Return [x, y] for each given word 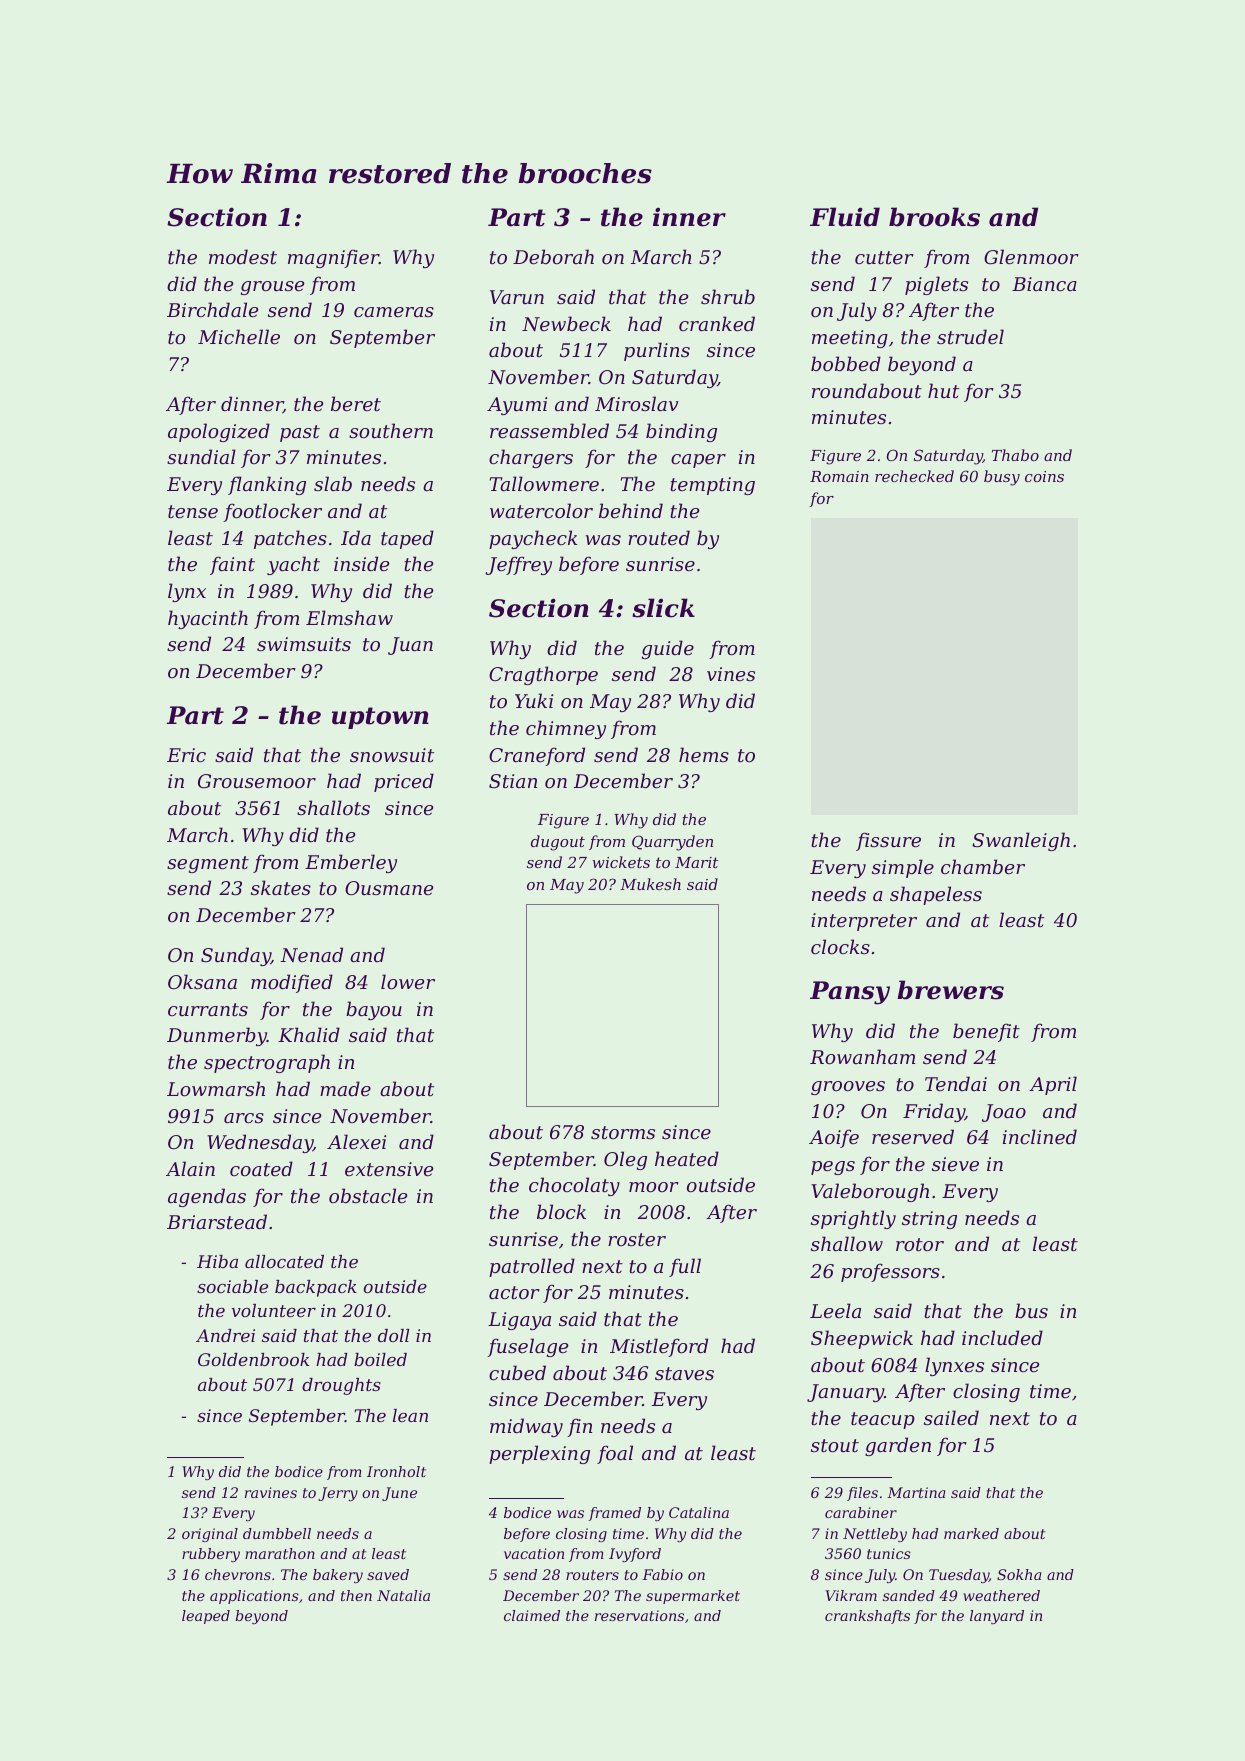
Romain [839, 476]
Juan [410, 646]
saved [388, 1574]
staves [684, 1373]
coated [261, 1168]
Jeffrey [518, 565]
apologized [219, 432]
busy [1002, 478]
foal [615, 1454]
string [929, 1220]
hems [704, 754]
